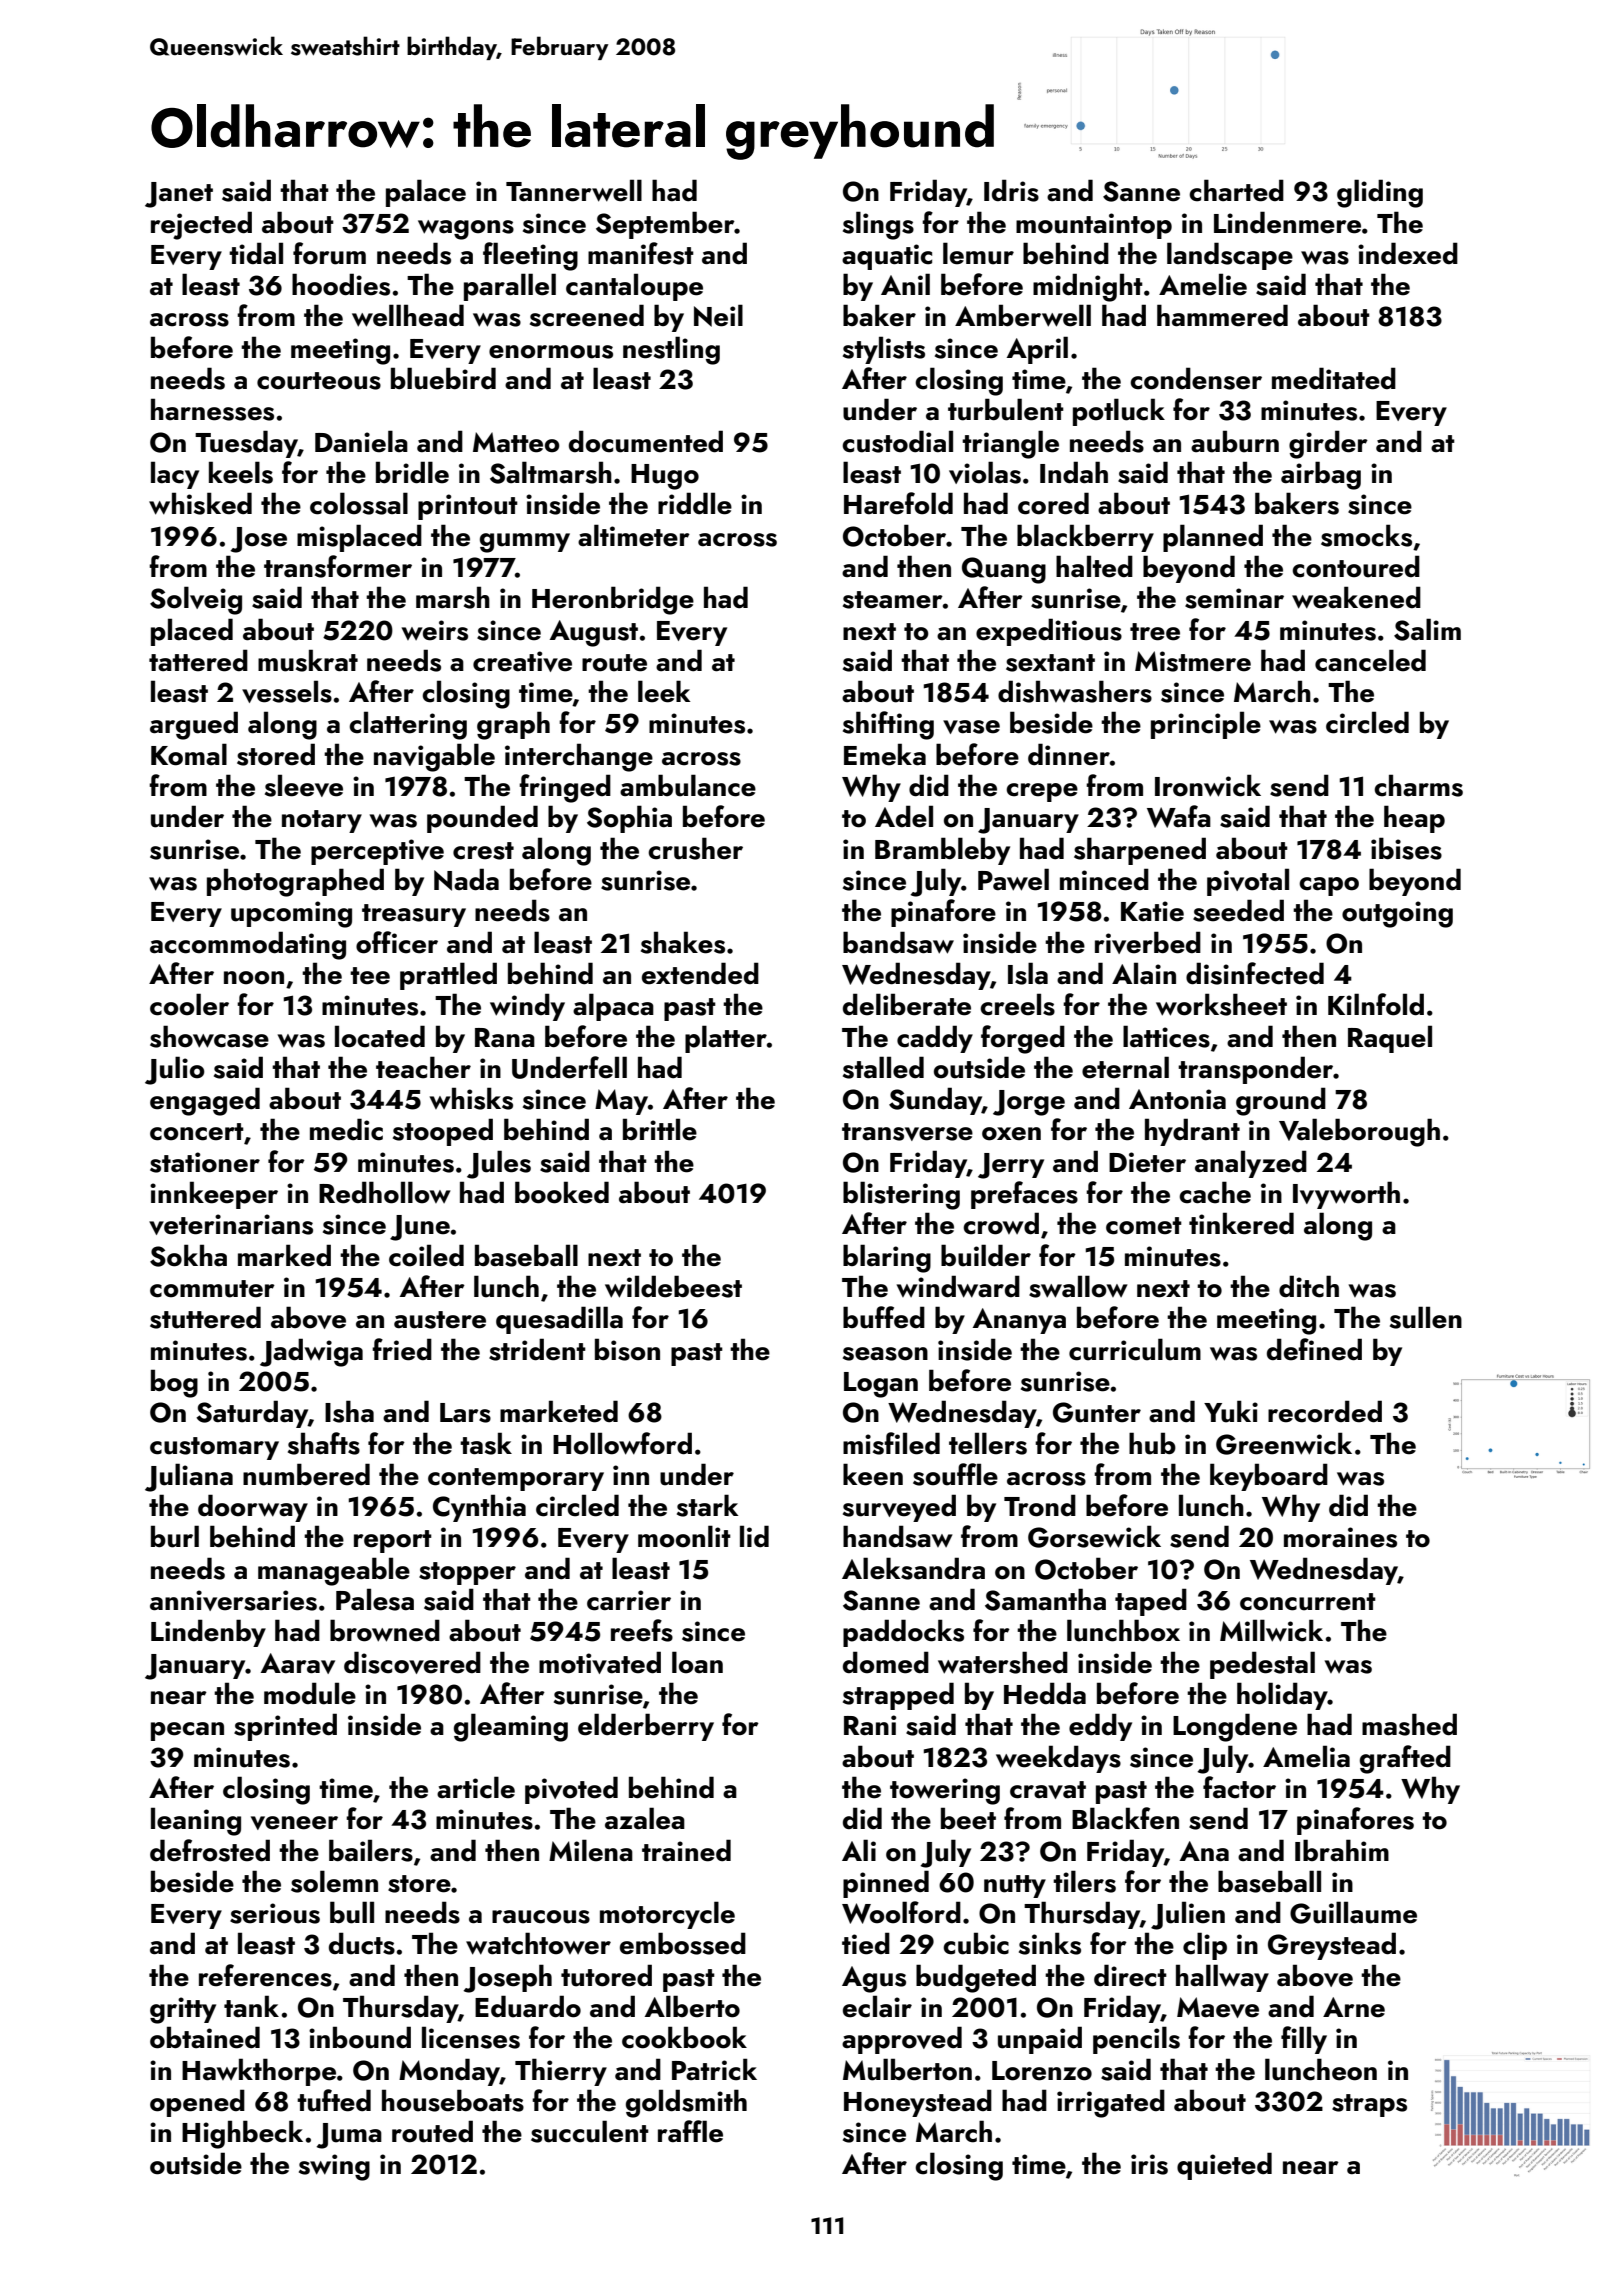 This document has width=1620, height=2292. What do you see at coordinates (294, 1823) in the document?
I see `veneer` at bounding box center [294, 1823].
